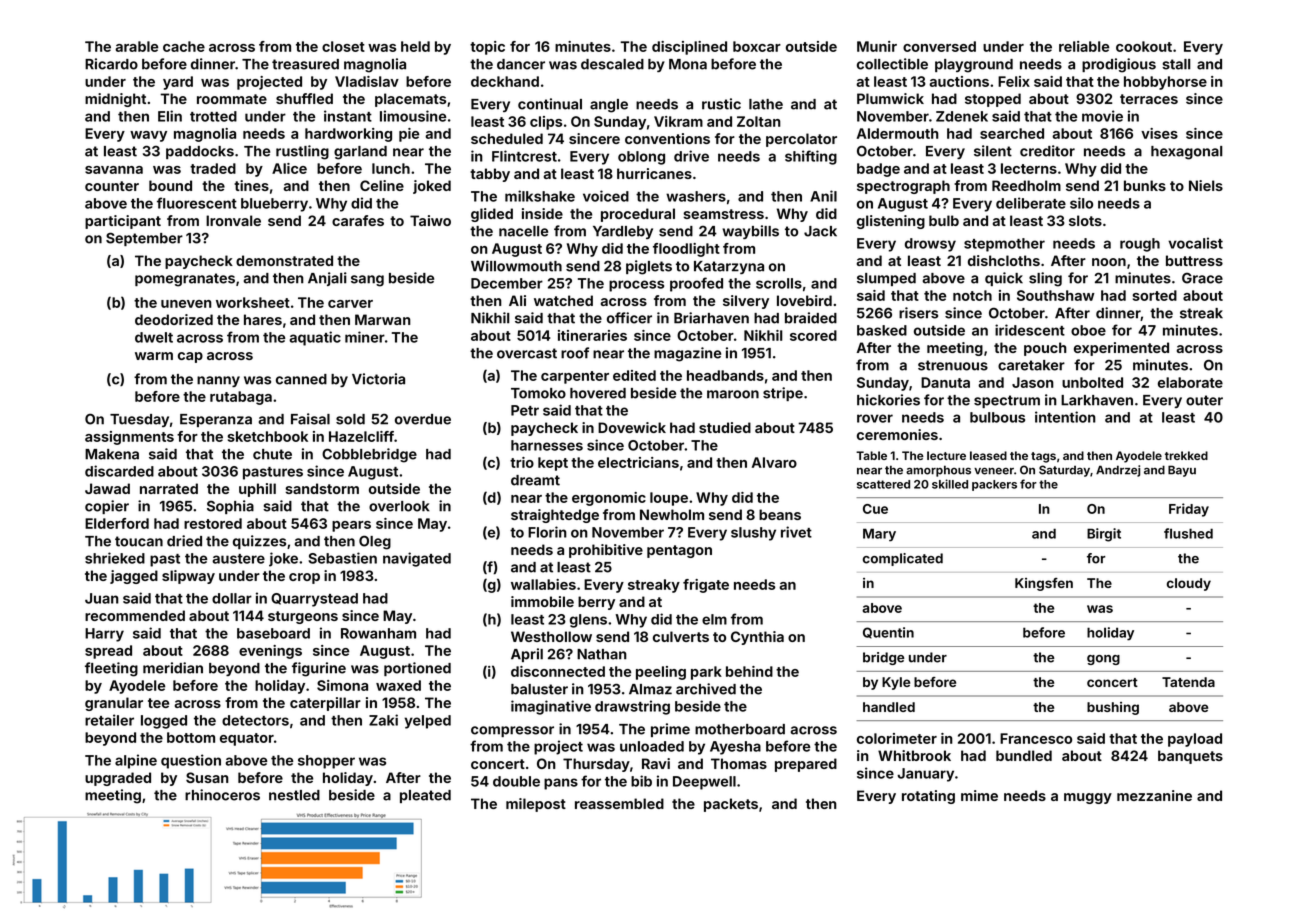 This screenshot has height=924, width=1308. What do you see at coordinates (123, 222) in the screenshot?
I see `participant` at bounding box center [123, 222].
